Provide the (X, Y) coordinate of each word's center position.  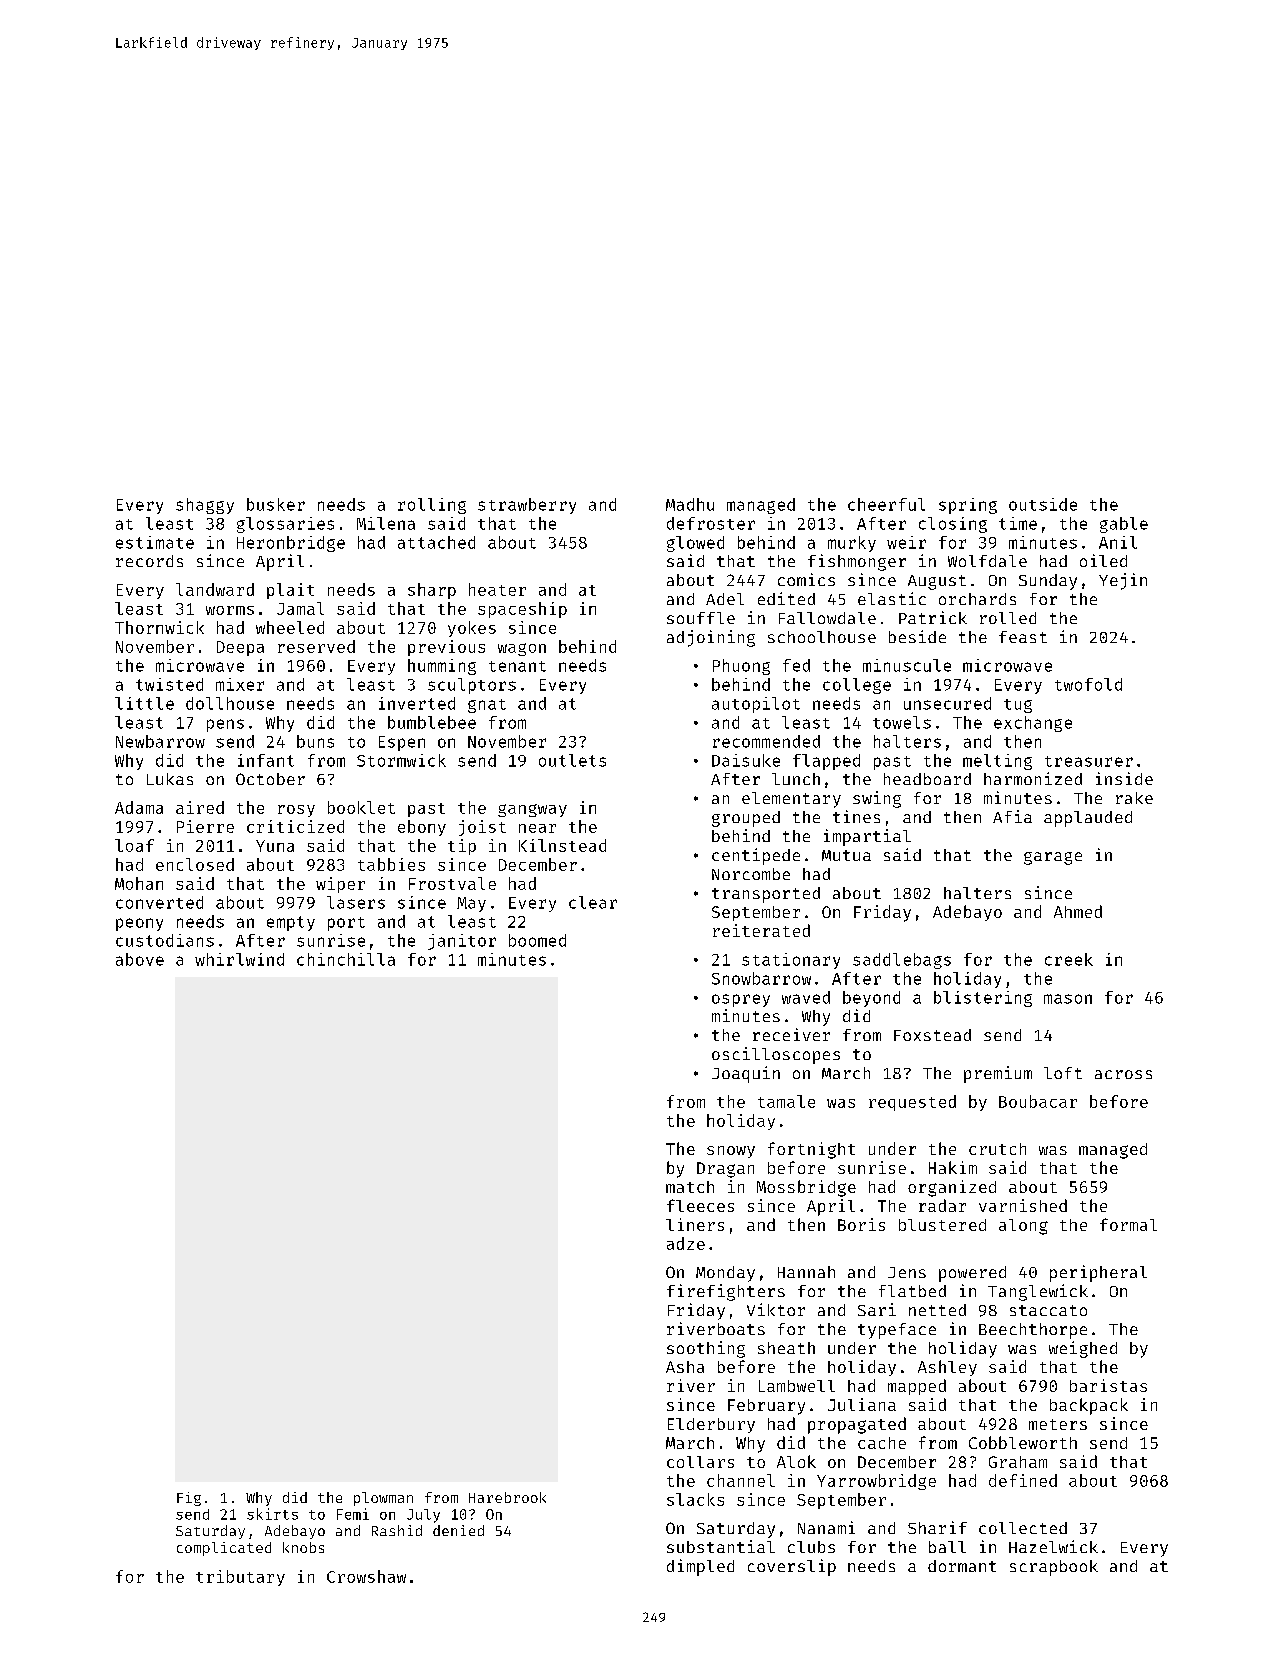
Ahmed (1078, 911)
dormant (962, 1566)
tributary (240, 1578)
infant (266, 760)
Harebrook (507, 1497)
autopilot (756, 705)
